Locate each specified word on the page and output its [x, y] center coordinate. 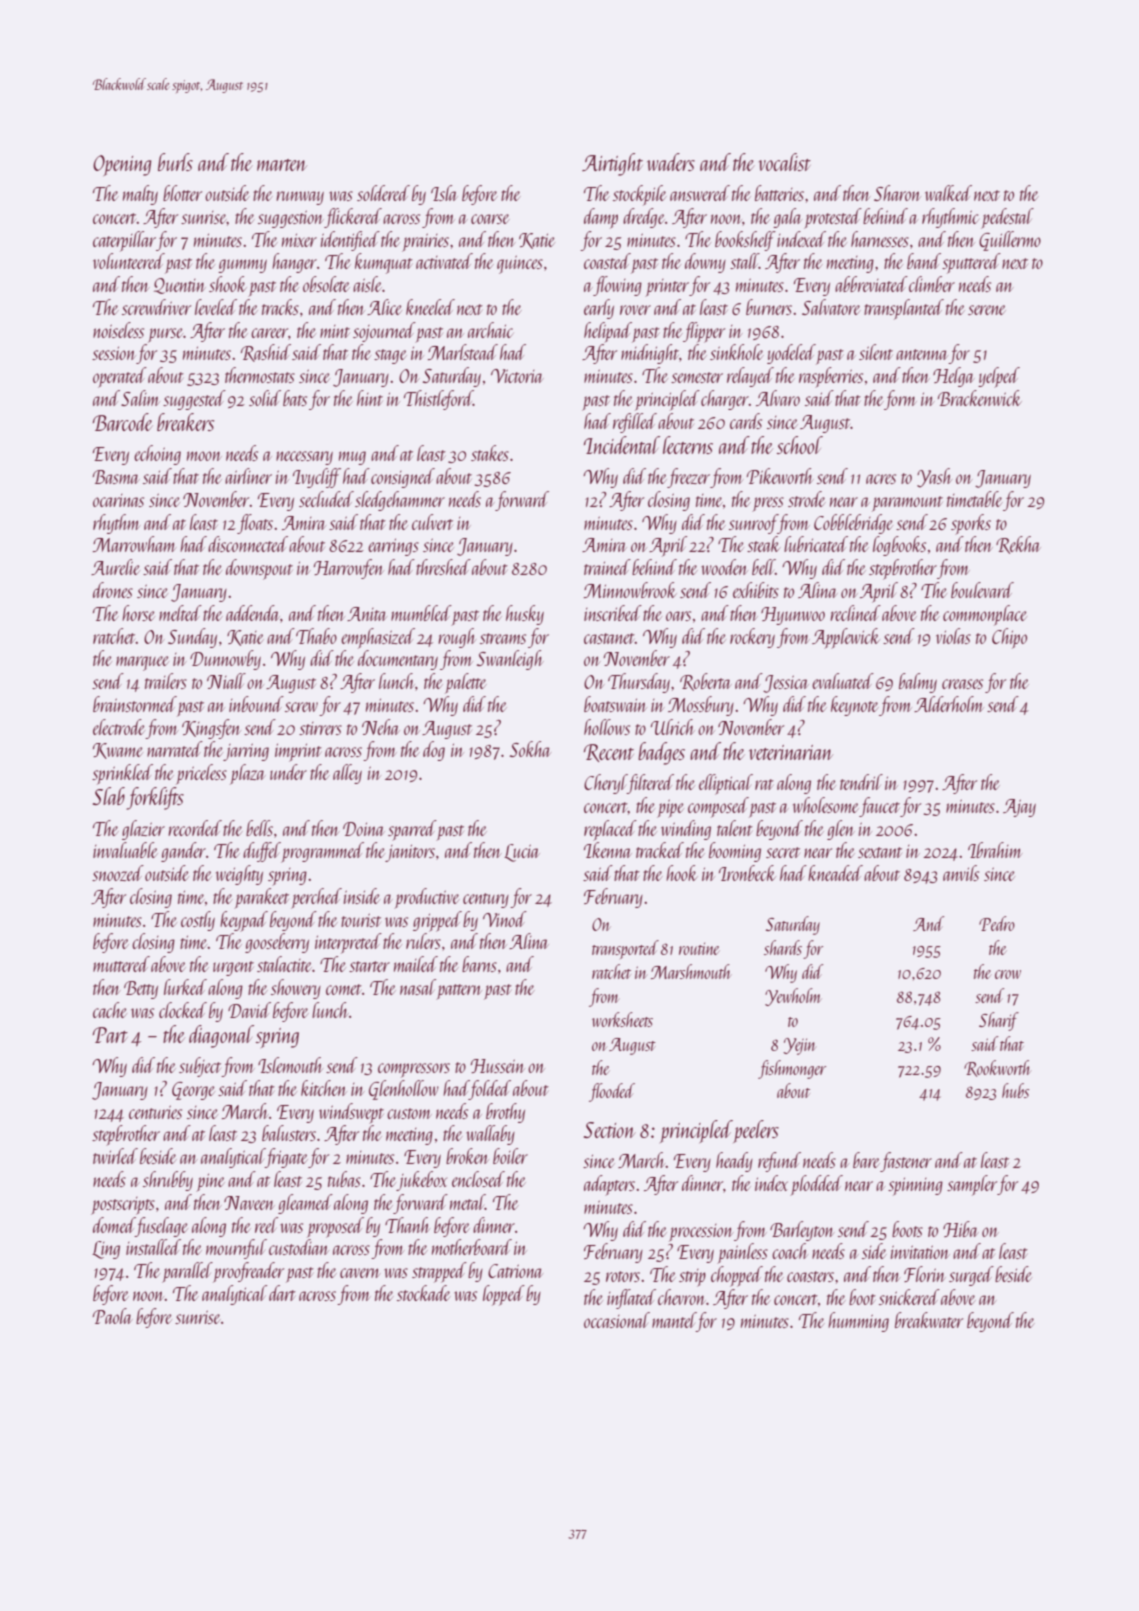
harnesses [880, 239]
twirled [115, 1156]
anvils [961, 873]
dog [434, 751]
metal [467, 1202]
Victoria [517, 376]
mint [335, 331]
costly [198, 921]
